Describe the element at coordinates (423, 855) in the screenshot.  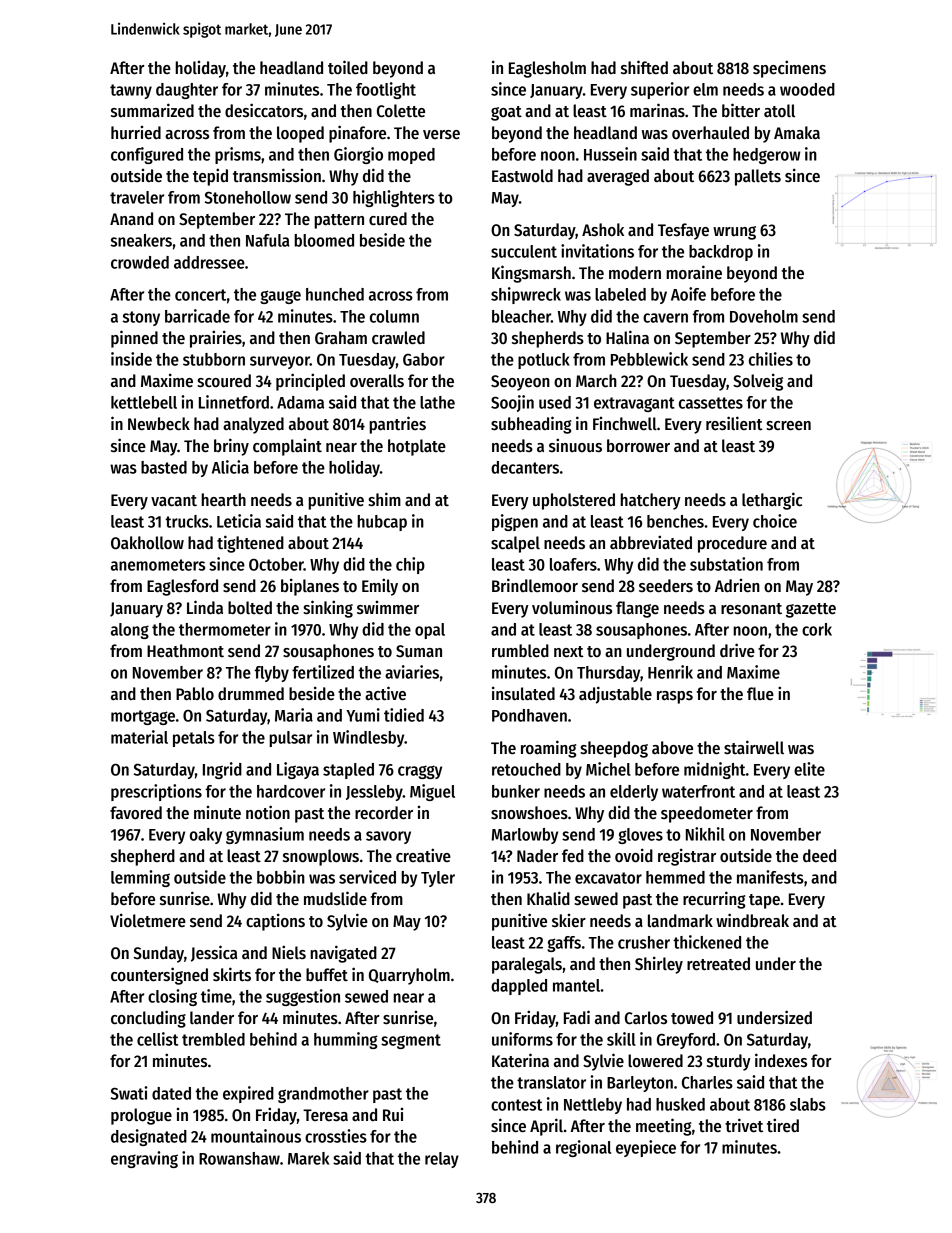
I see `creative` at that location.
